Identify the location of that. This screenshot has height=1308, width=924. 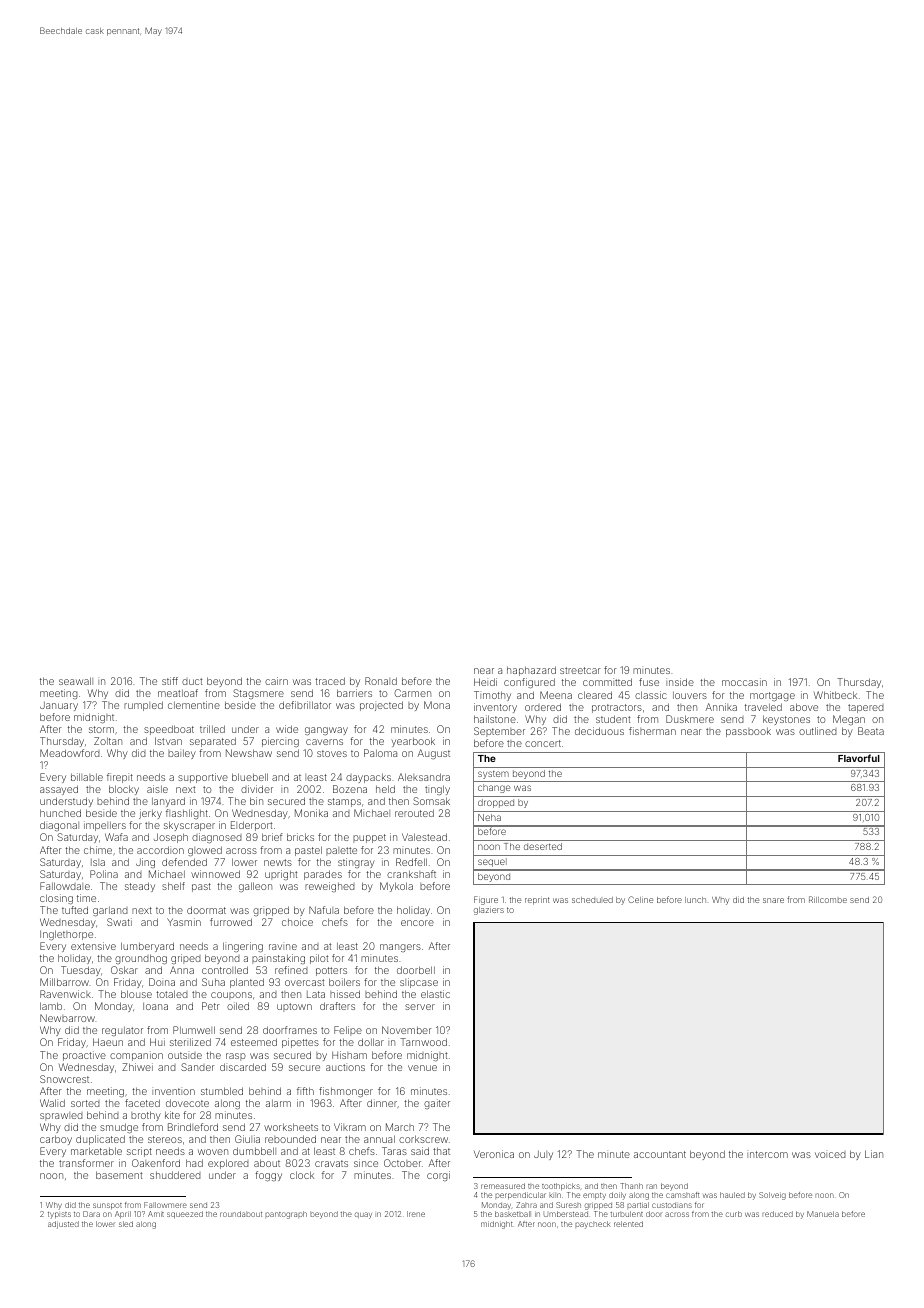
(441, 1151).
